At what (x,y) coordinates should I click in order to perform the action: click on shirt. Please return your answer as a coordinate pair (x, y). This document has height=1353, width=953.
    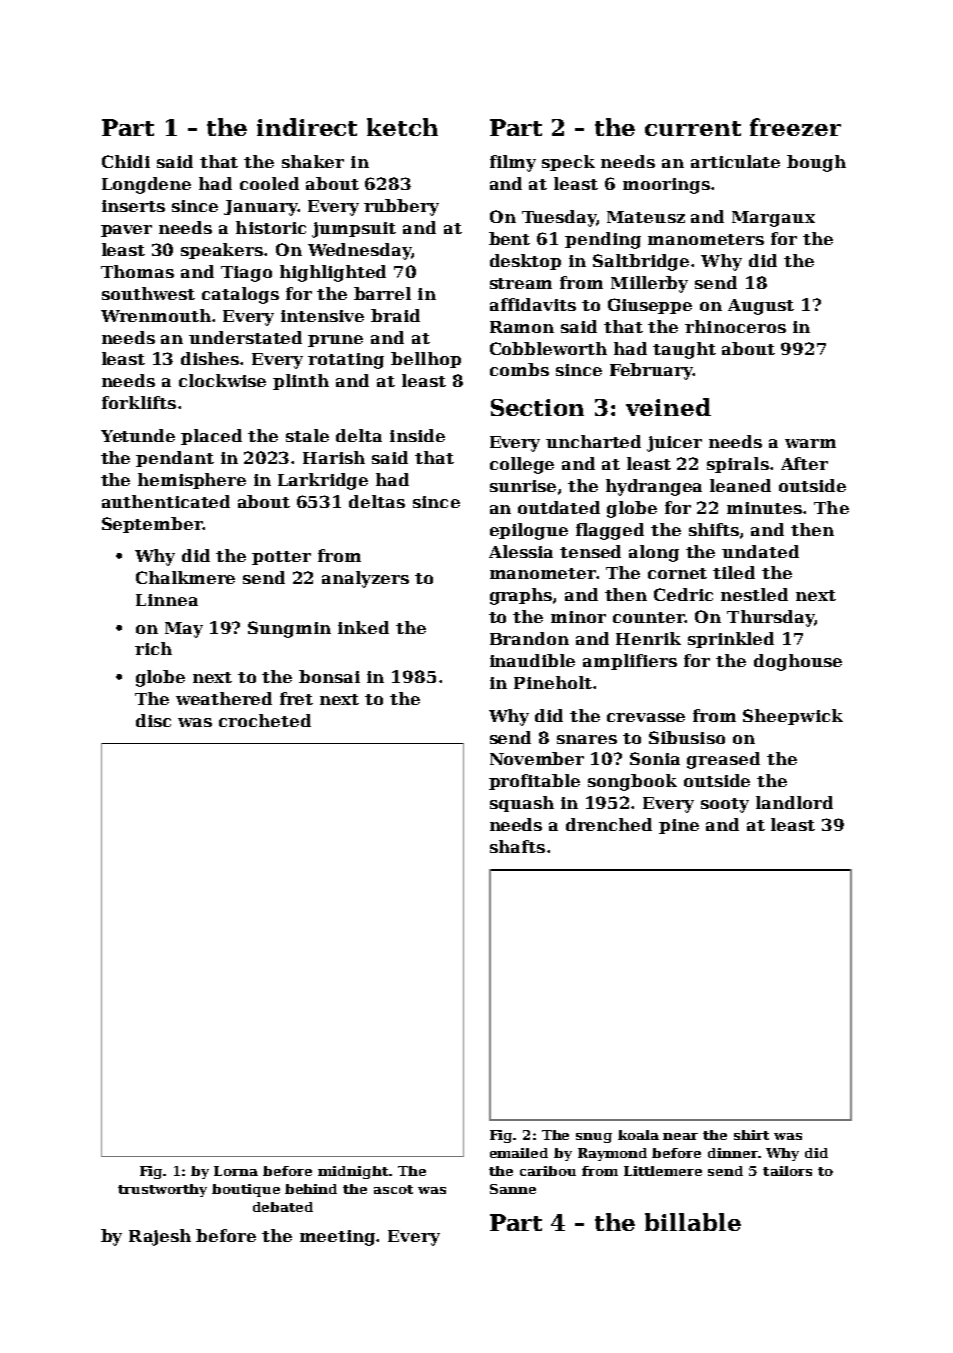
    Looking at the image, I should click on (751, 1135).
